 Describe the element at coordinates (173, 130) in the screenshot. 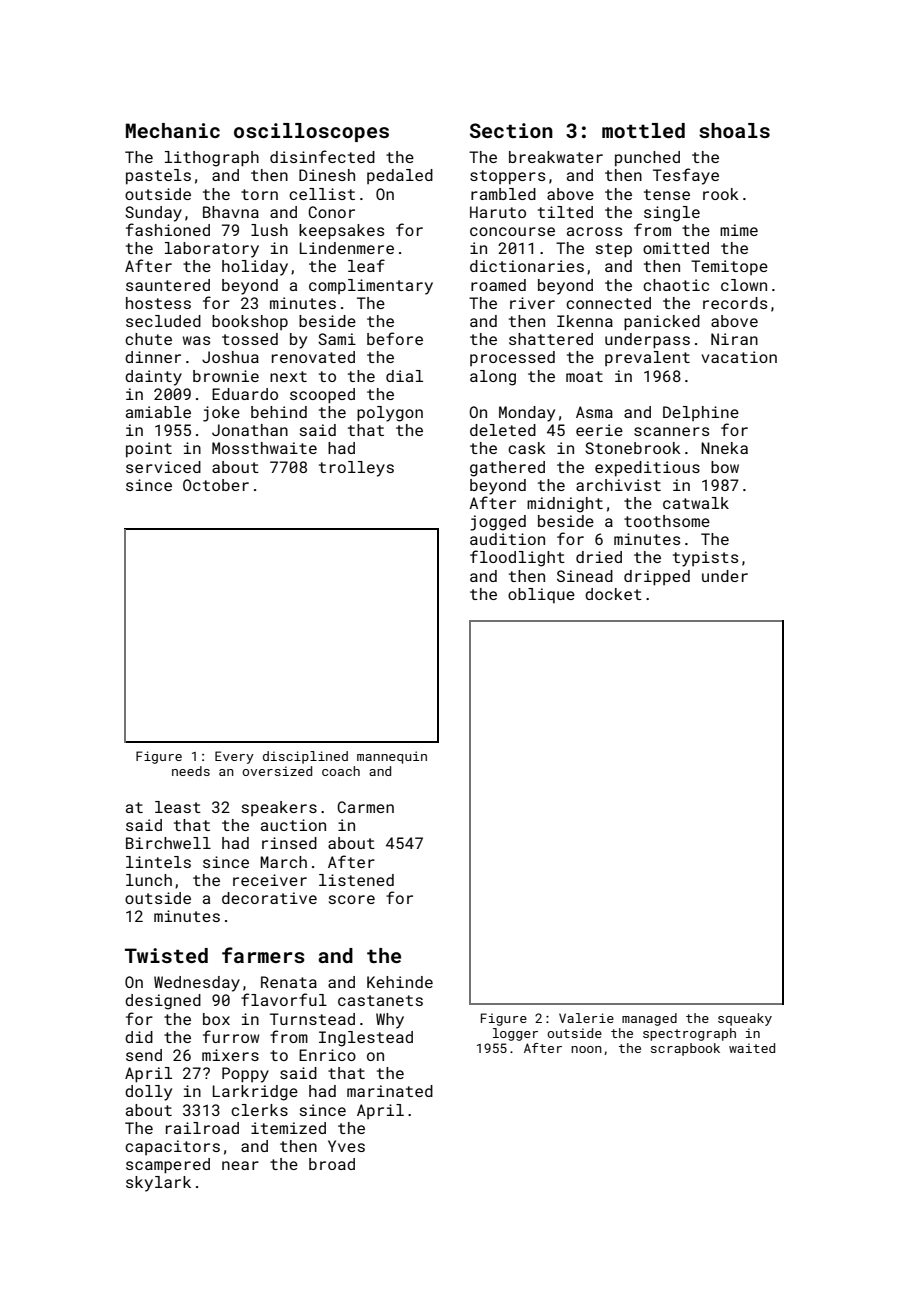

I see `Mechanic` at that location.
